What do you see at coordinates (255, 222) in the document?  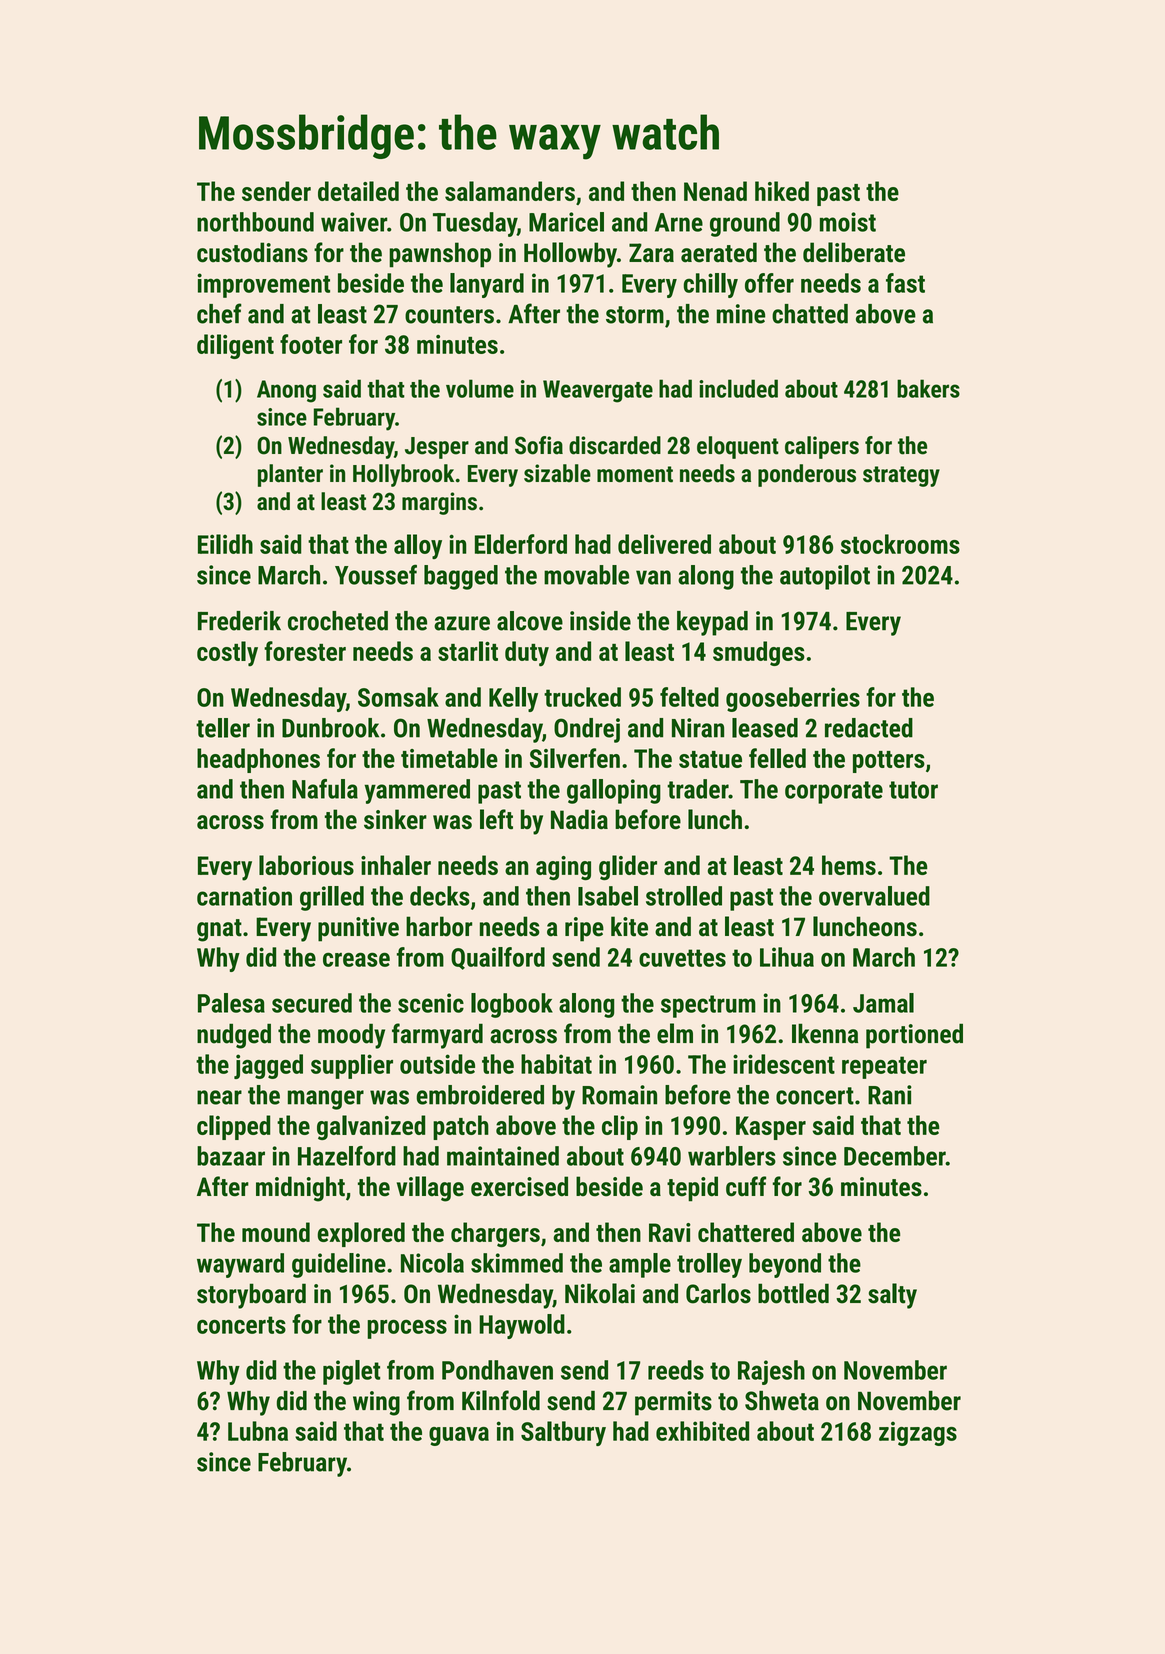 I see `northbound` at bounding box center [255, 222].
